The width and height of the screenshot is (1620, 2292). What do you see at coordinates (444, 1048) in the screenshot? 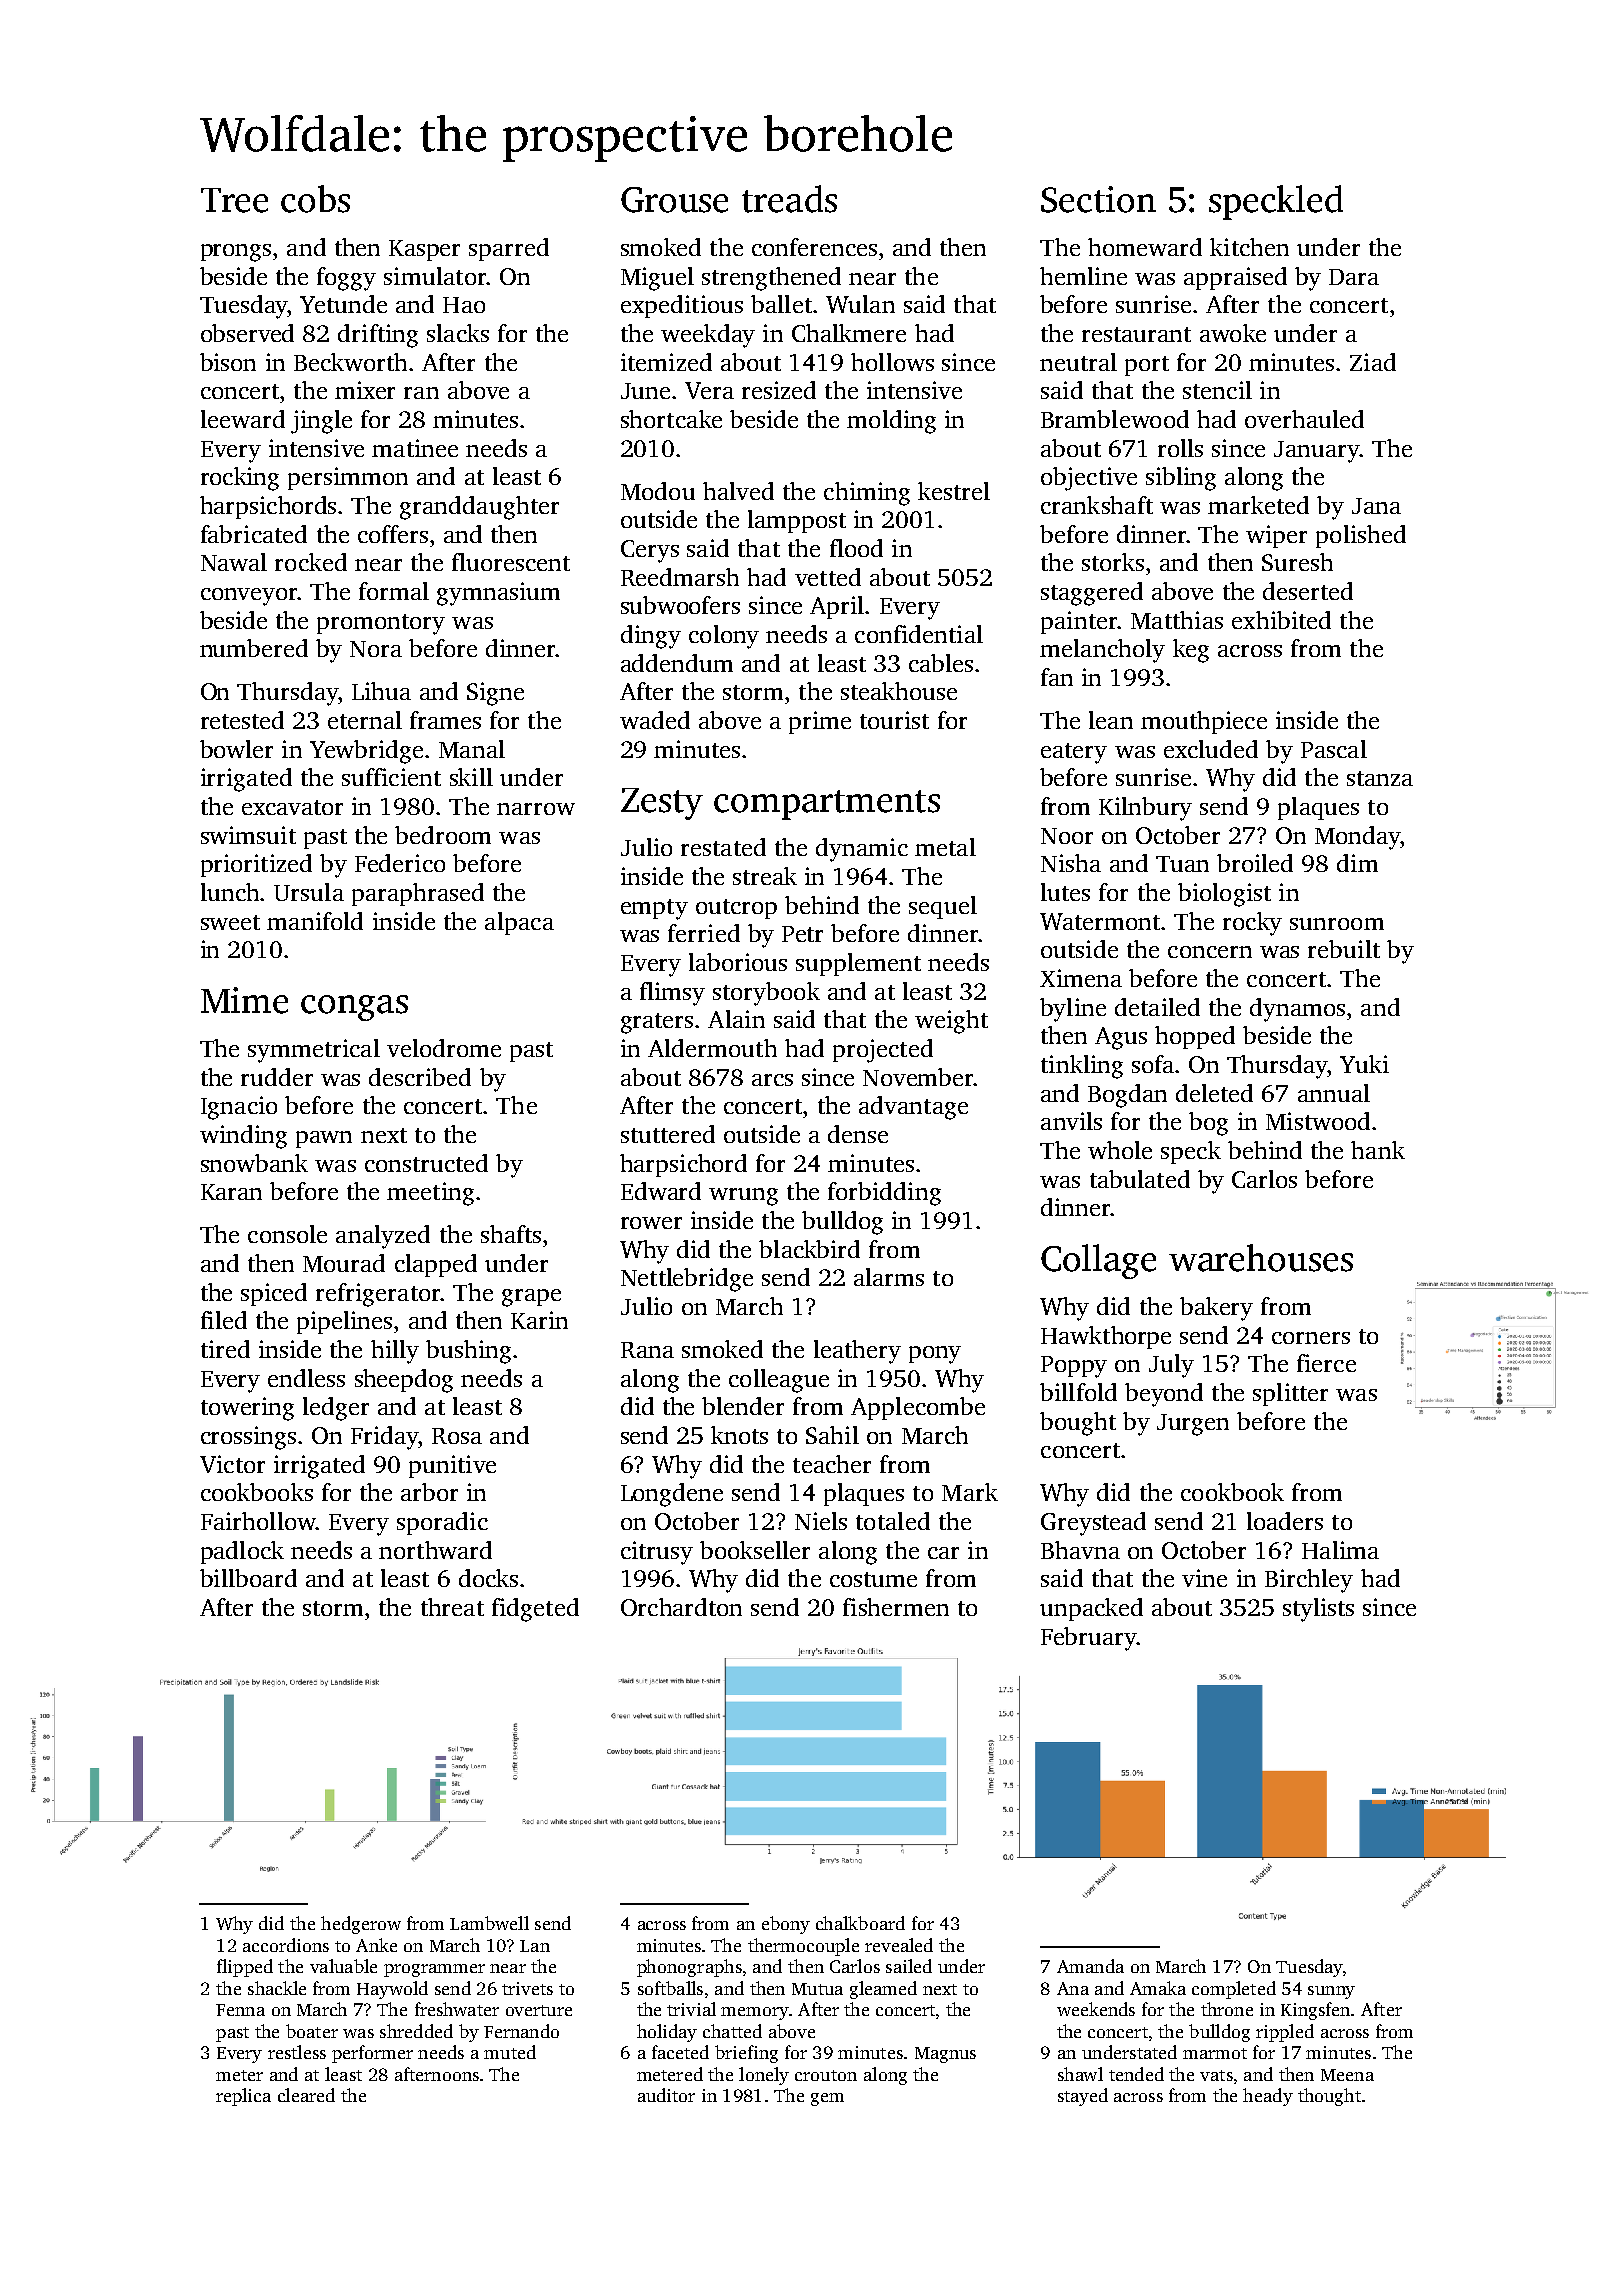
I see `velodrome` at bounding box center [444, 1048].
